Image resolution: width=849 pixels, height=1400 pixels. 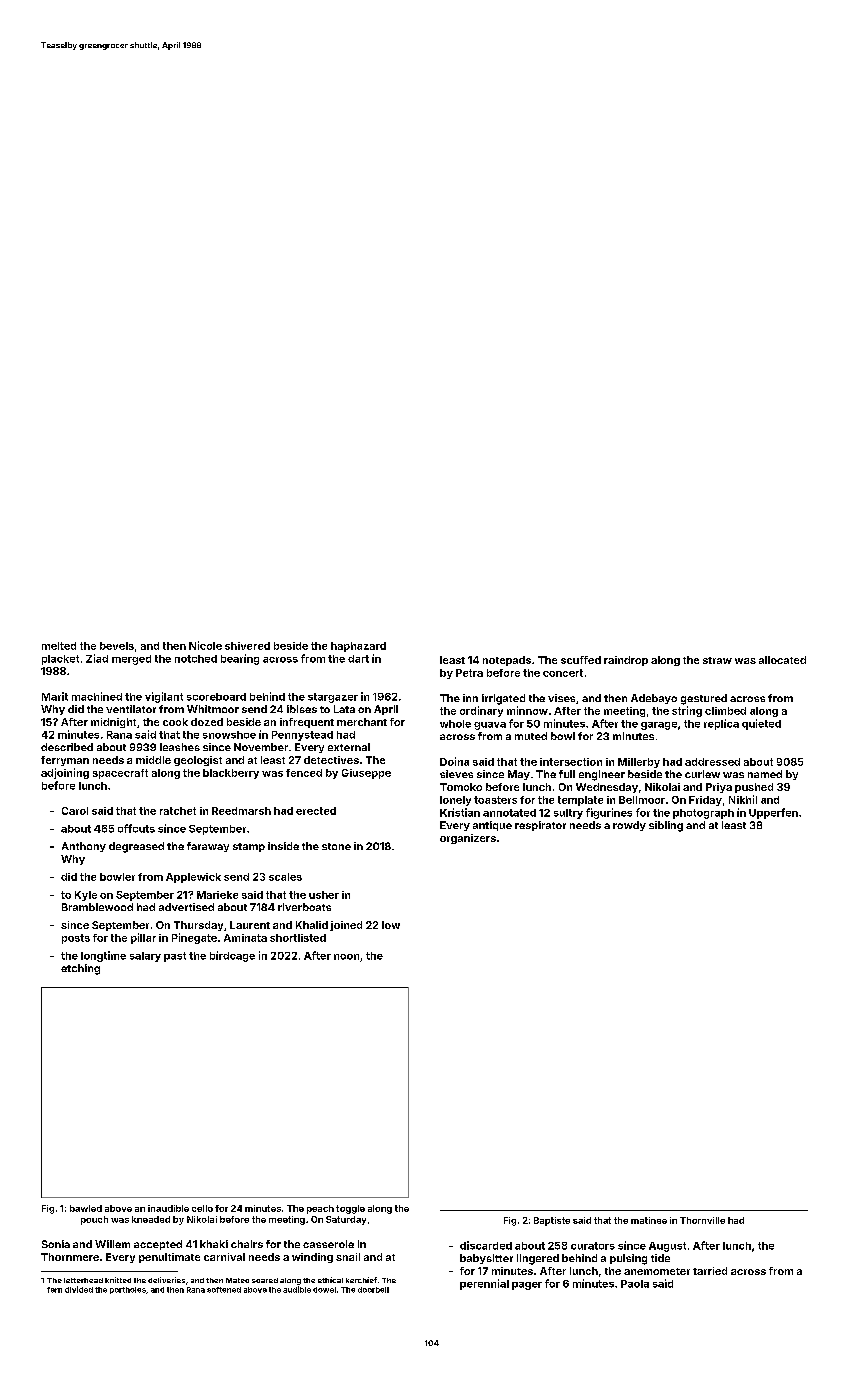 I want to click on portholes, so click(x=128, y=1290).
